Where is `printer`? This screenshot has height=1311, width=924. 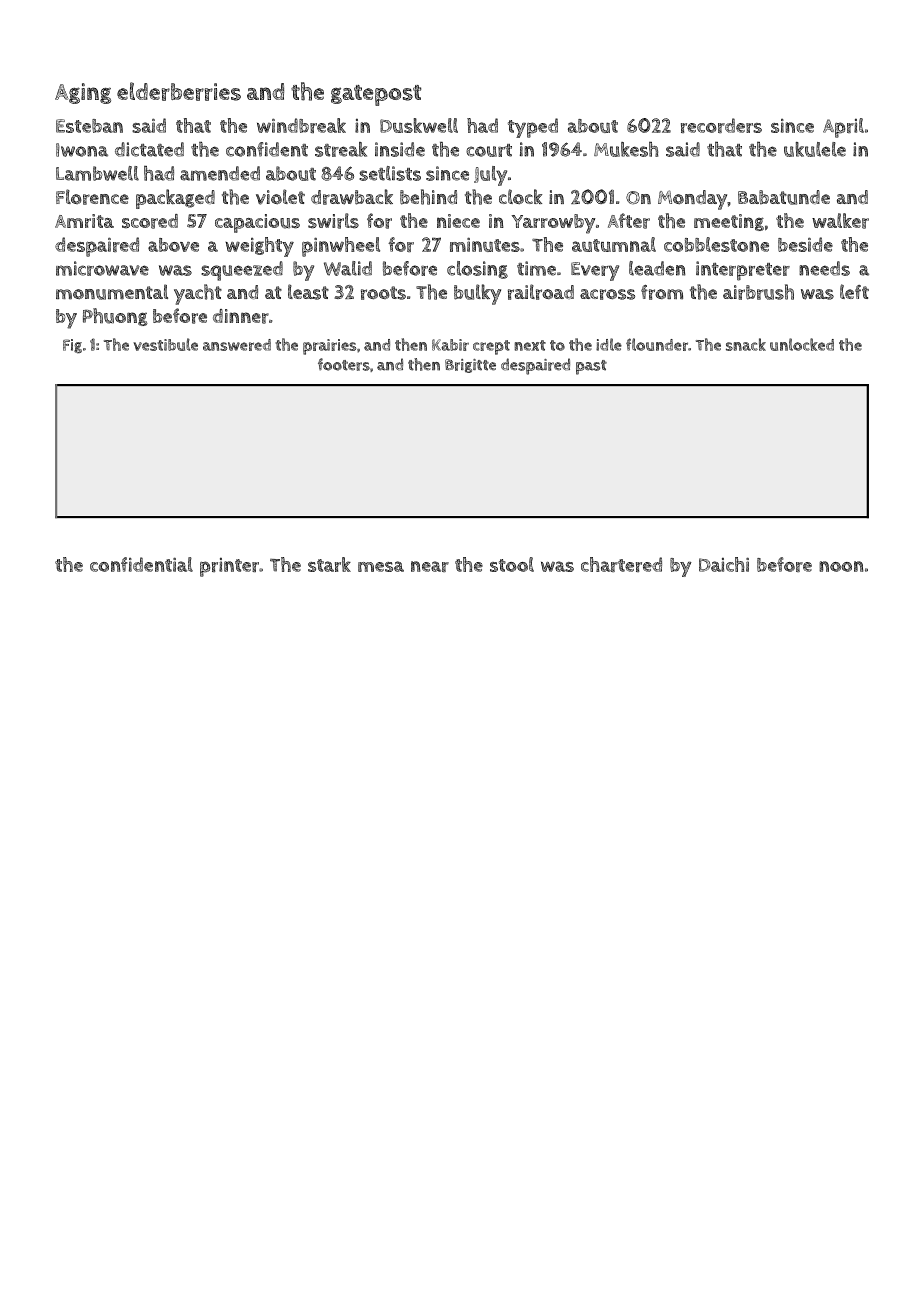 printer is located at coordinates (229, 567).
